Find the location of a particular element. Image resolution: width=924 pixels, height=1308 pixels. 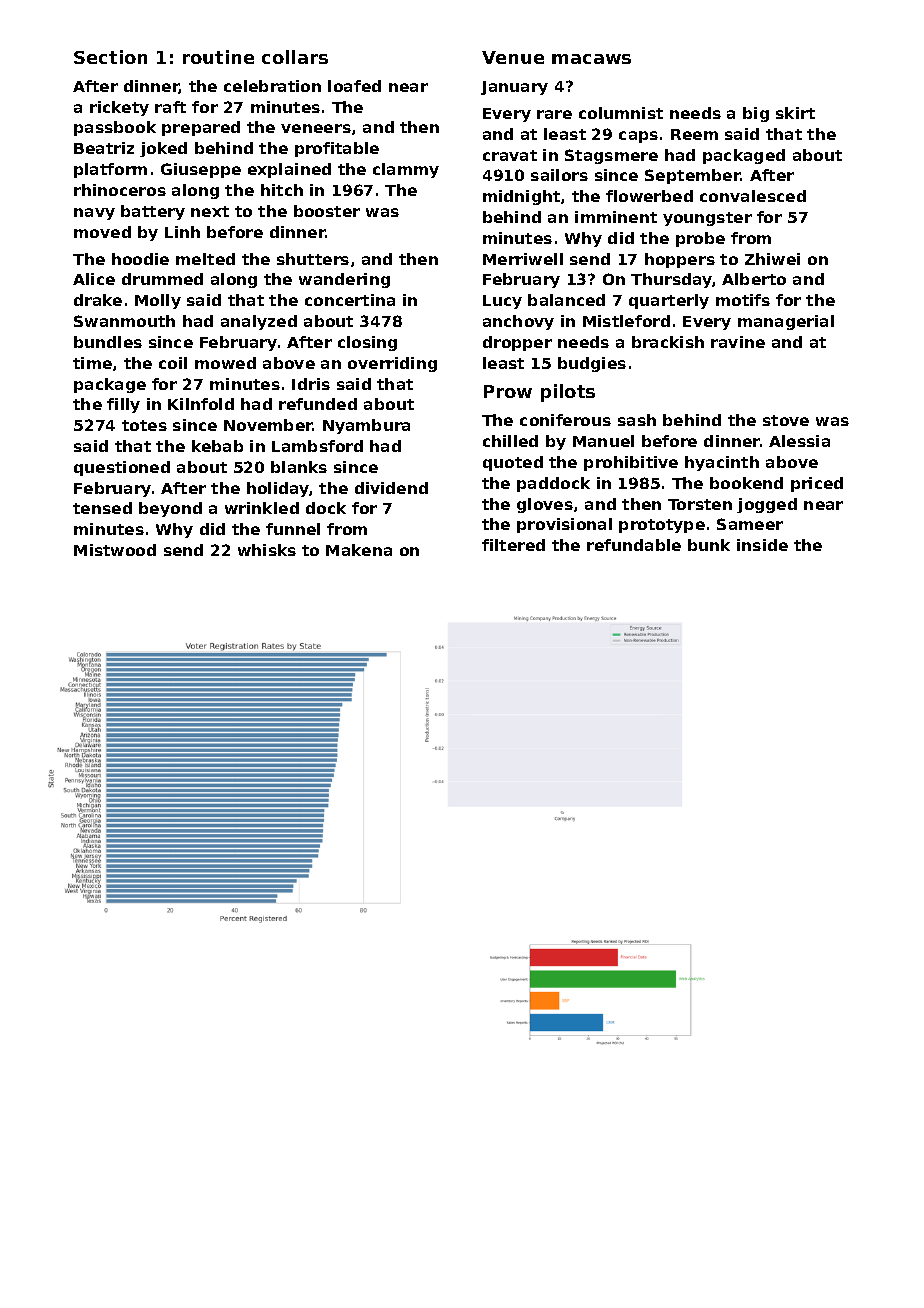

profitable is located at coordinates (337, 149).
